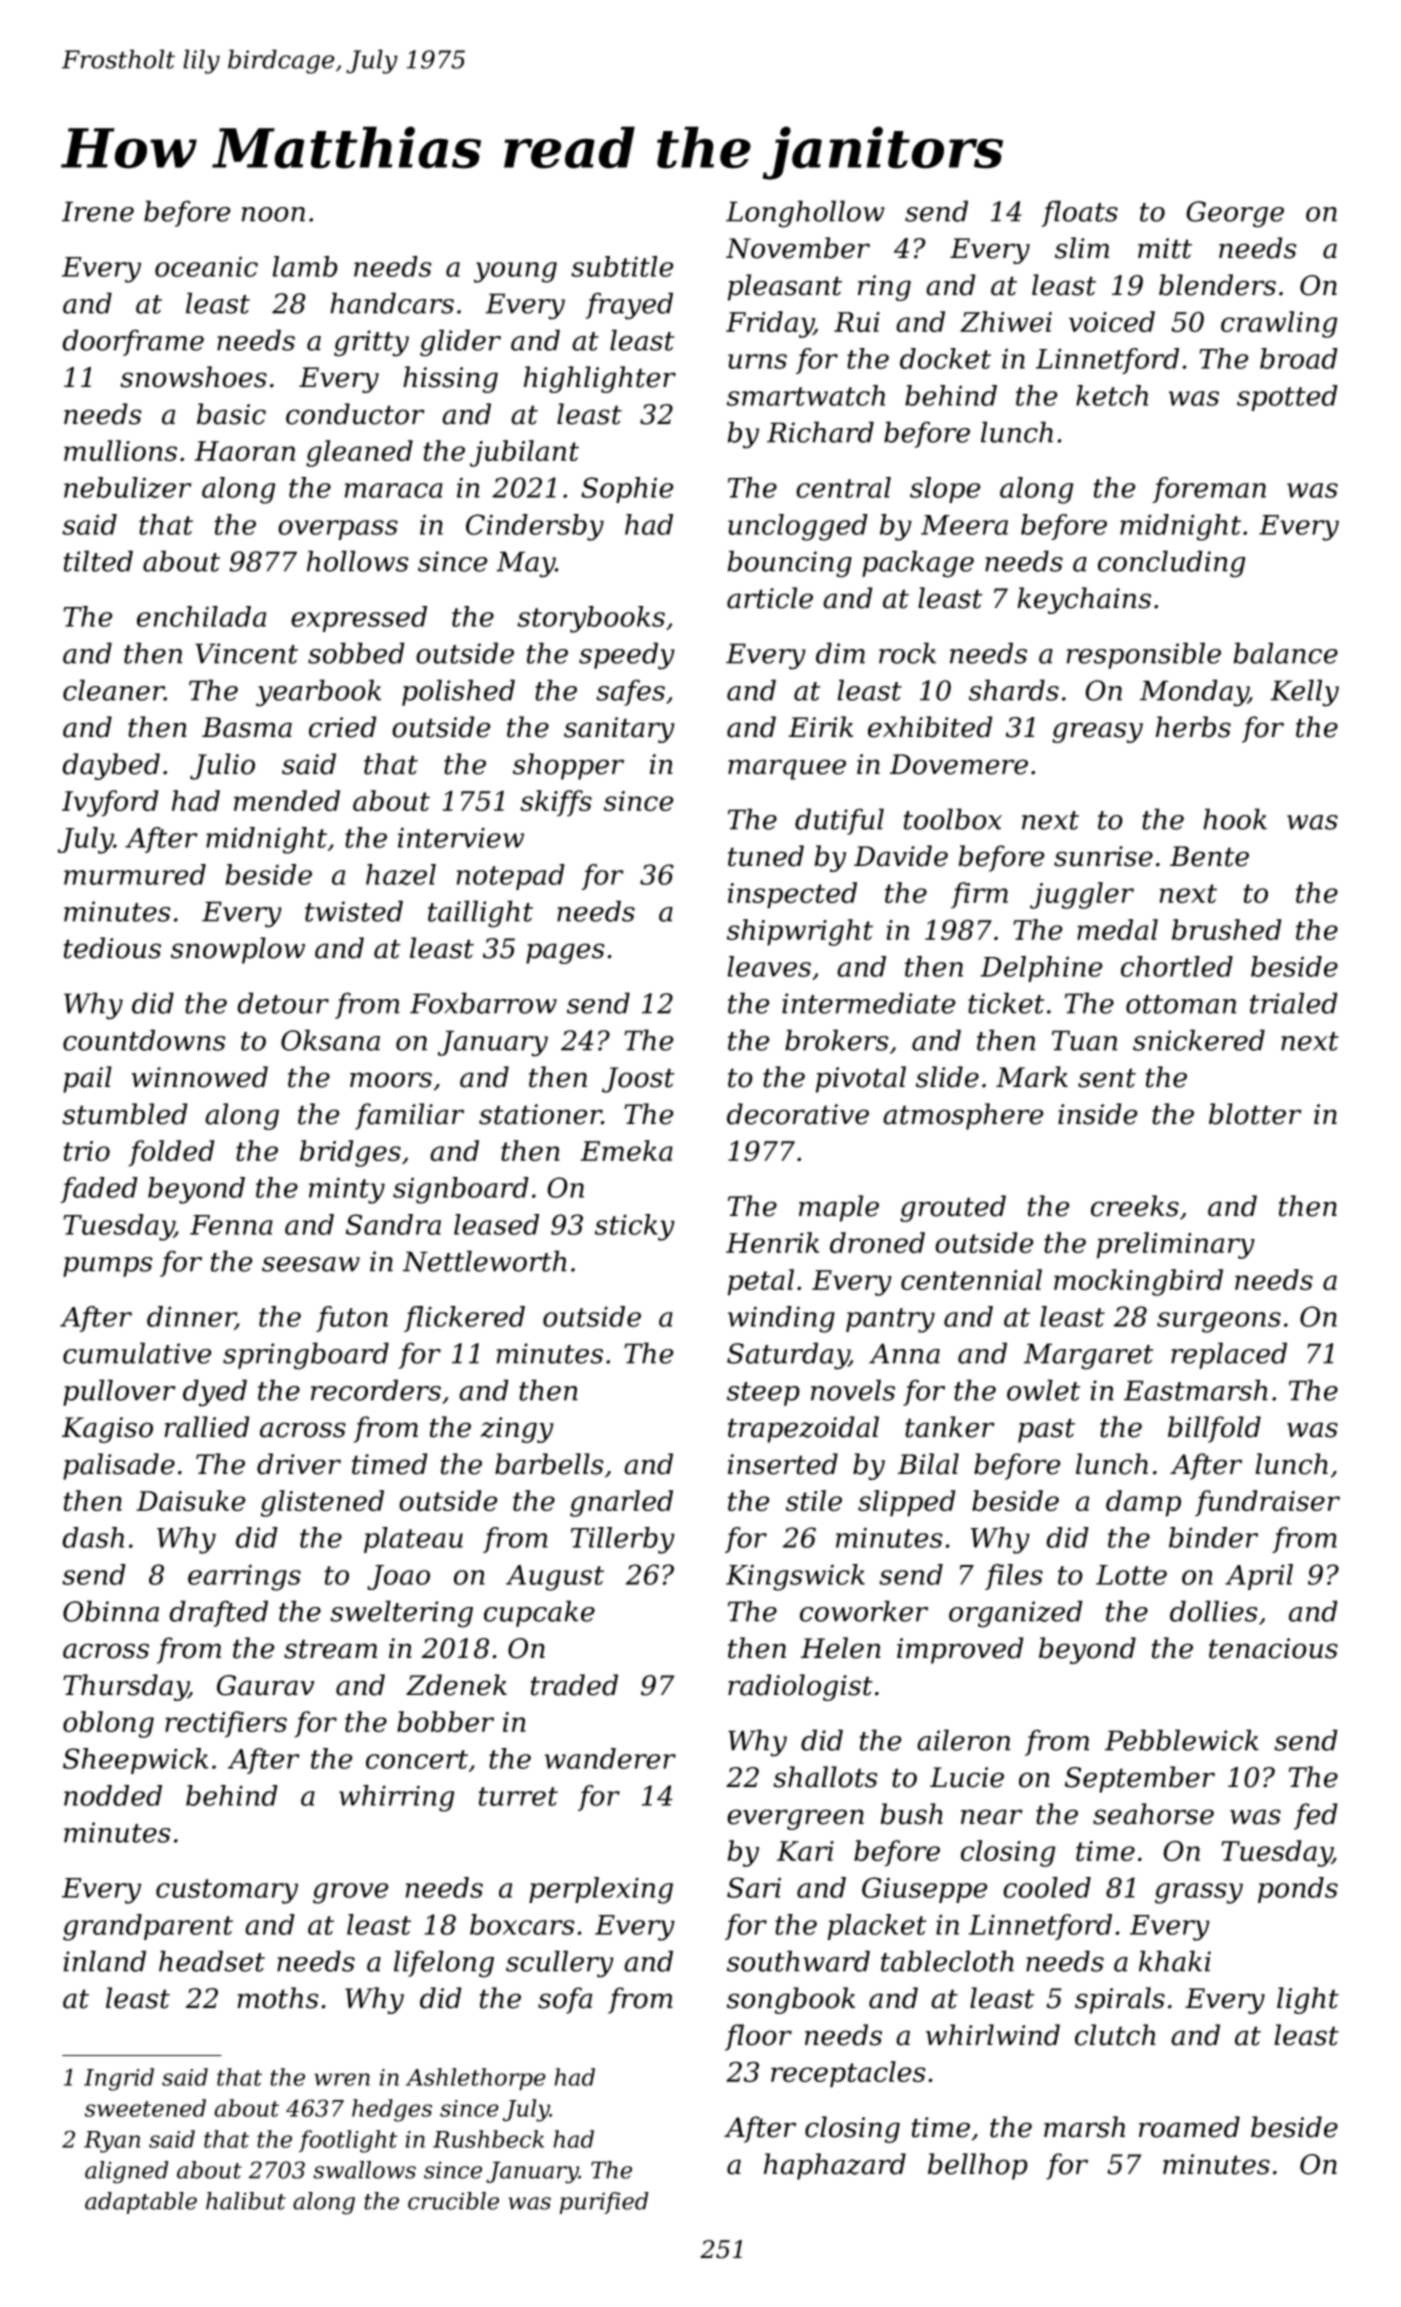 This image has height=2307, width=1401. Describe the element at coordinates (953, 1208) in the image. I see `grouted` at that location.
